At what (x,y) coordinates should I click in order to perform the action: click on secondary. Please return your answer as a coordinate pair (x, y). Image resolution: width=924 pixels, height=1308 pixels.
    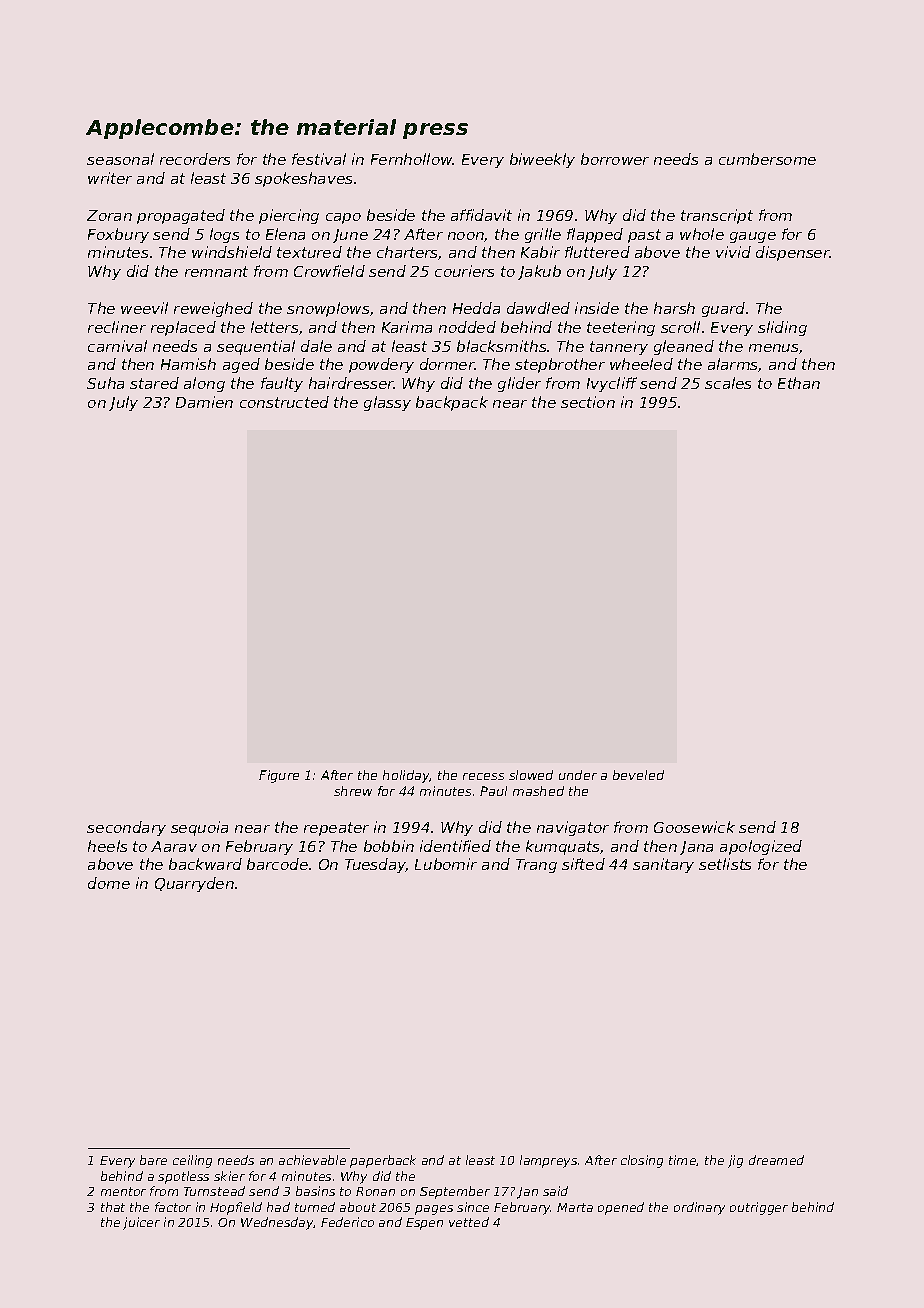
    Looking at the image, I should click on (126, 828).
